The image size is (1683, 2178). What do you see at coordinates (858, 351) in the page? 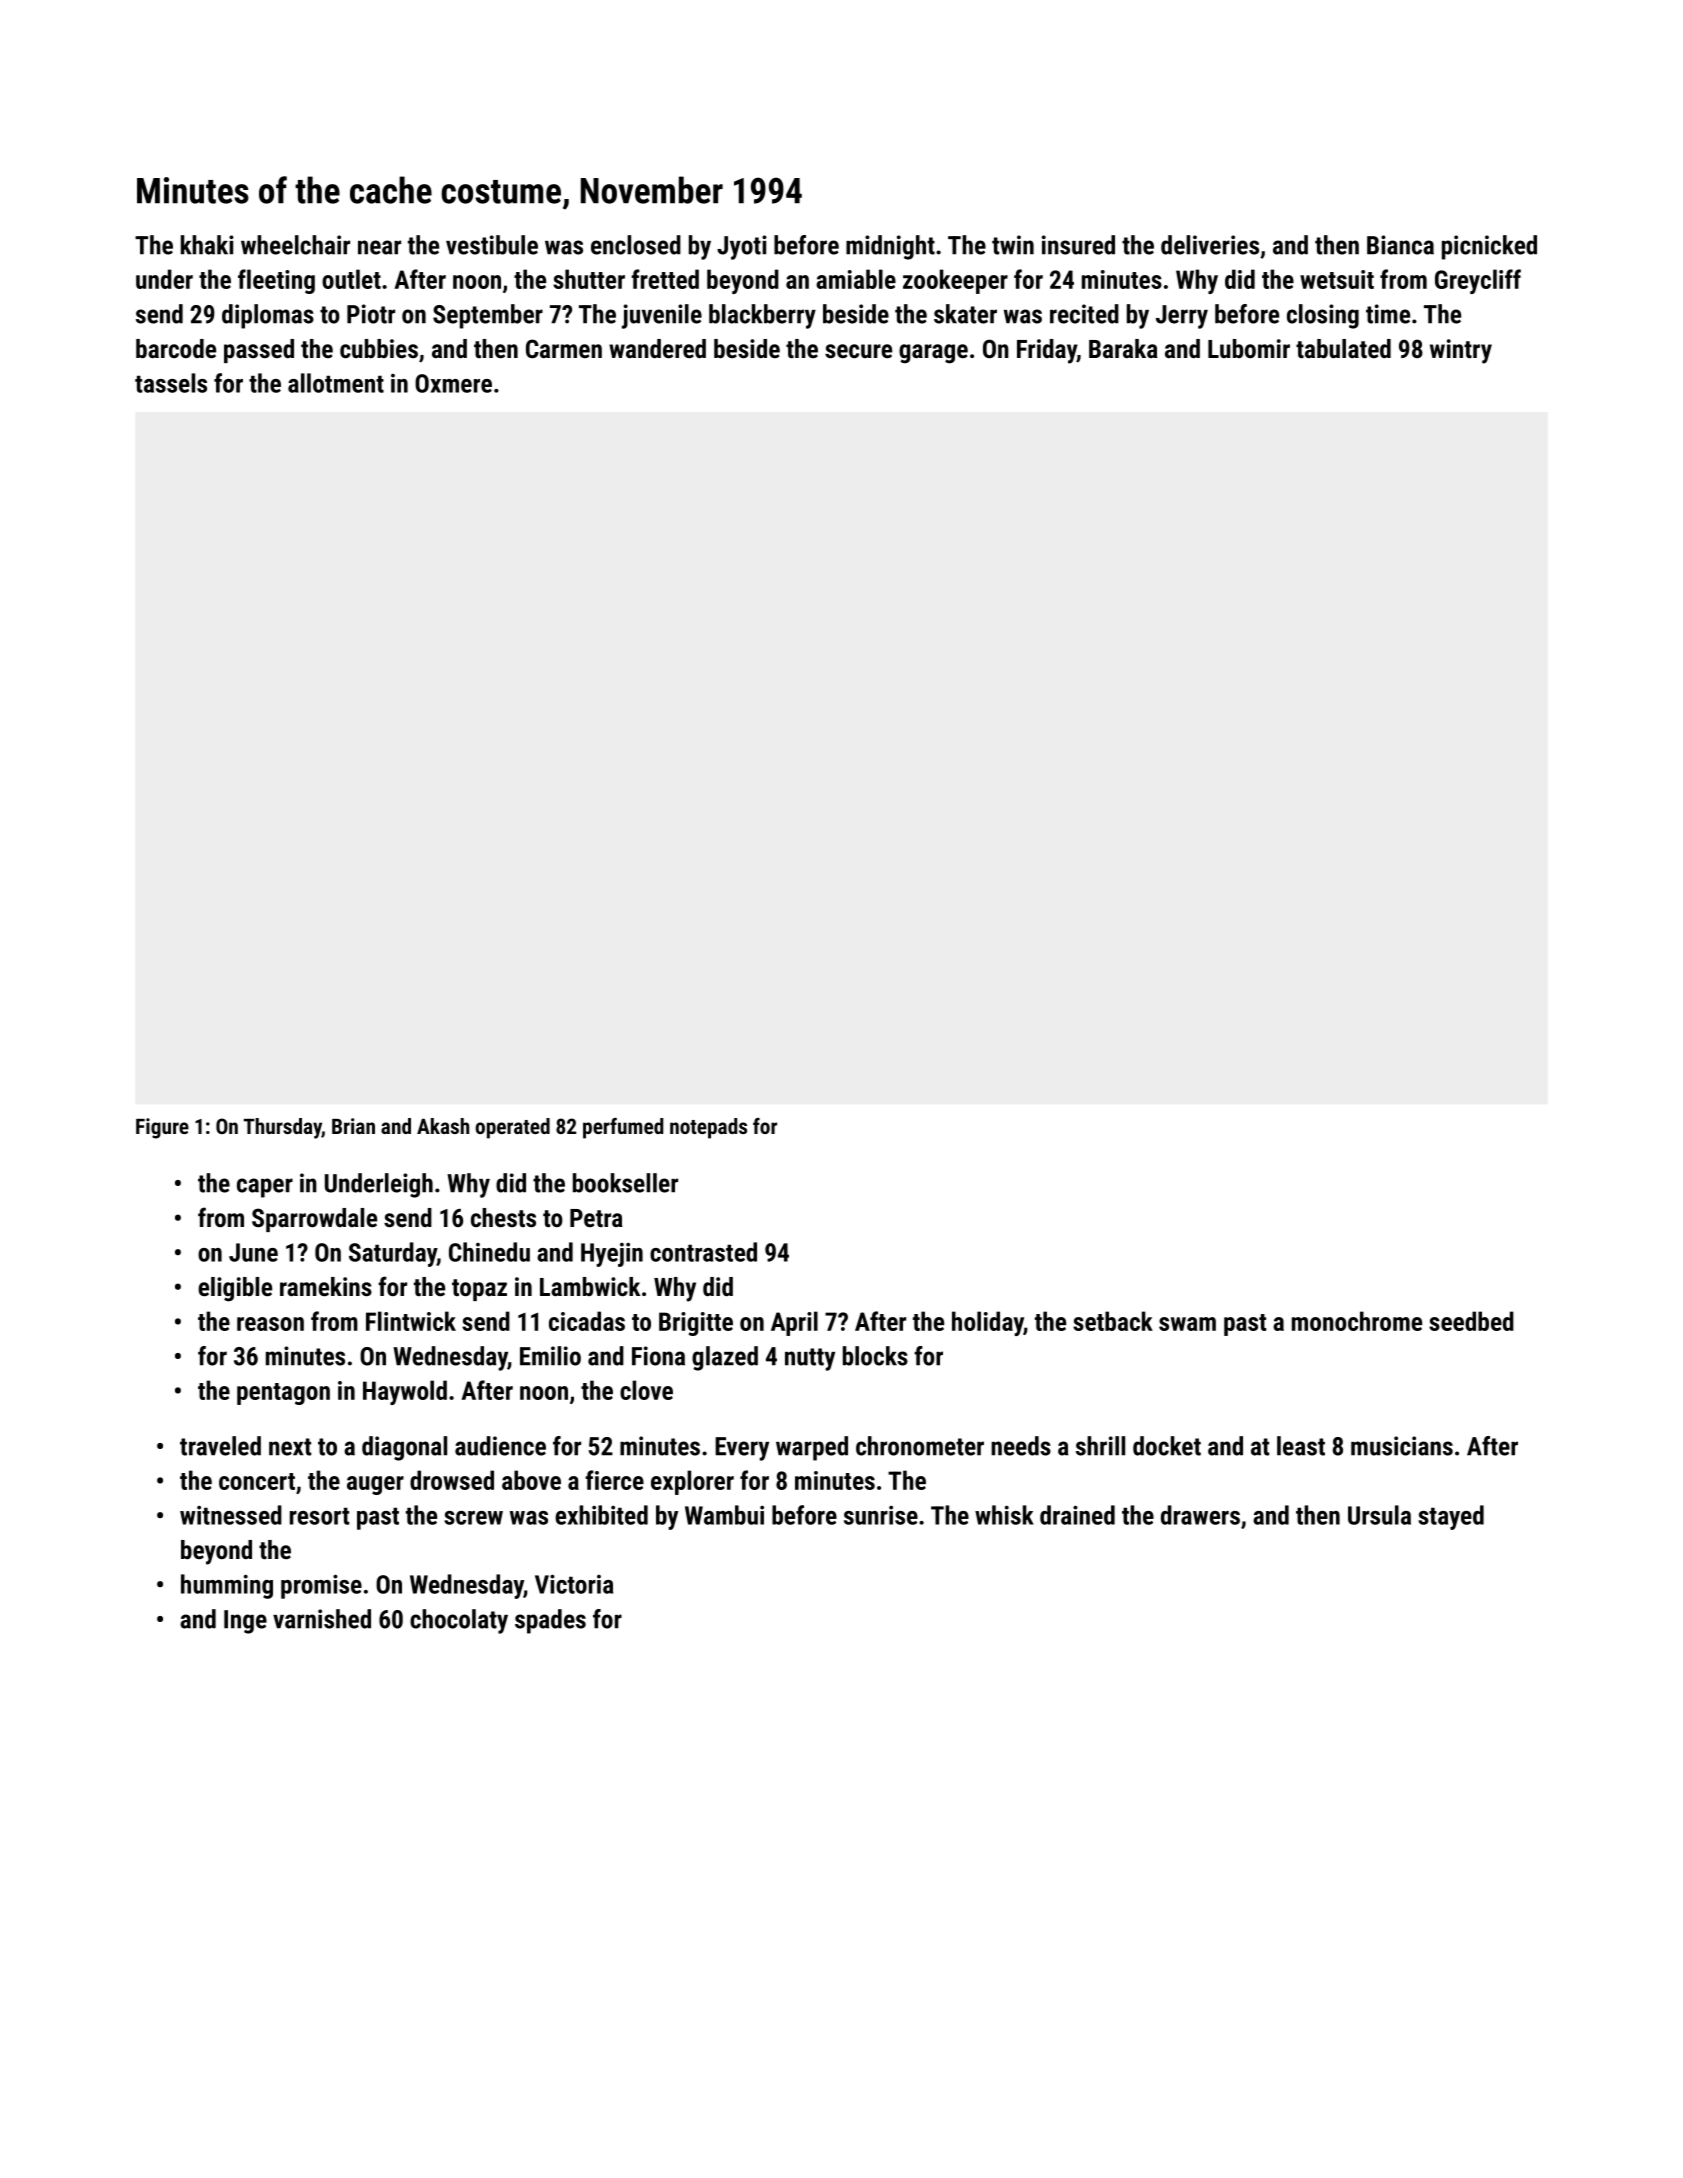
I see `secure` at bounding box center [858, 351].
